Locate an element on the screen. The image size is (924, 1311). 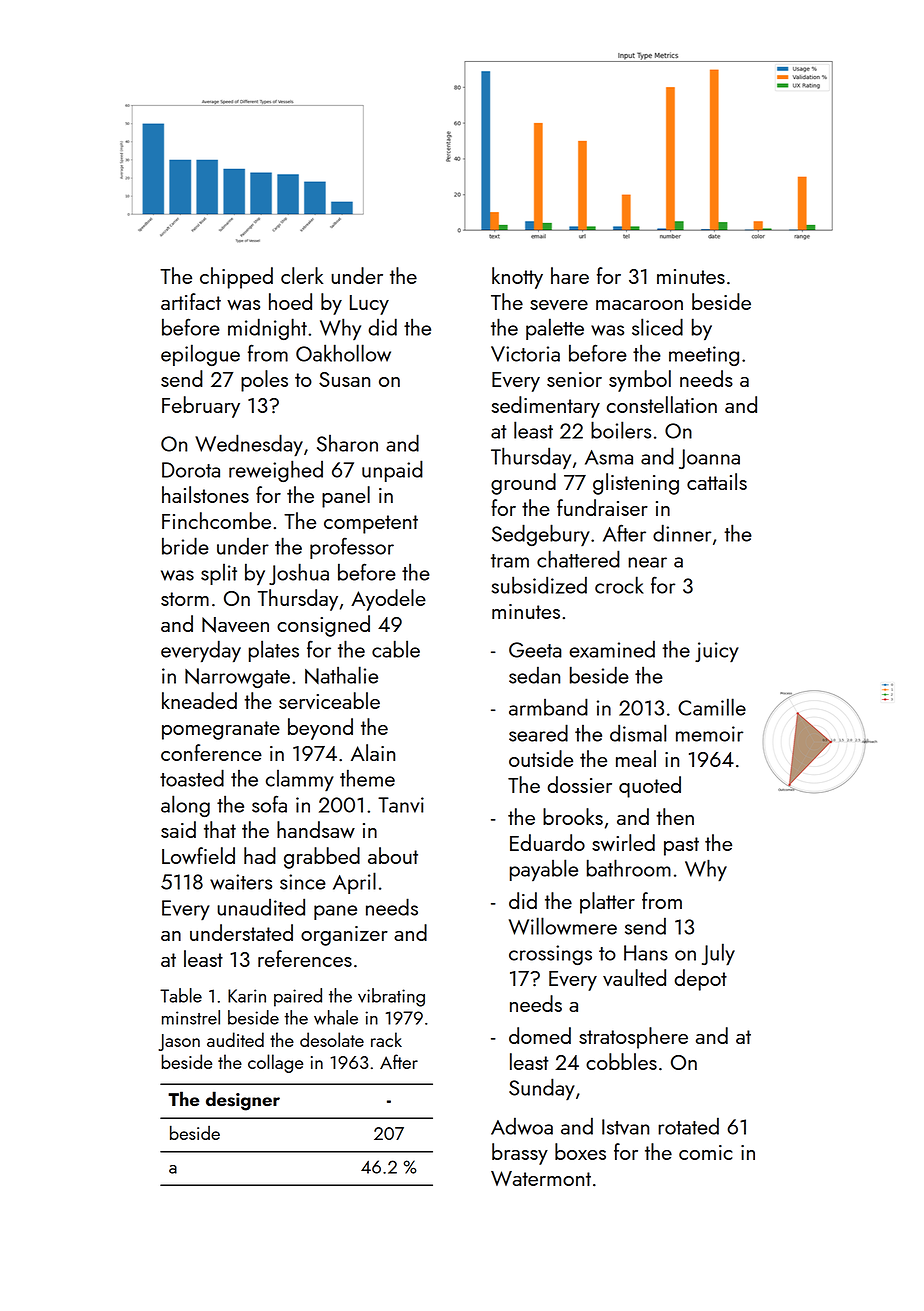
crock is located at coordinates (619, 585).
